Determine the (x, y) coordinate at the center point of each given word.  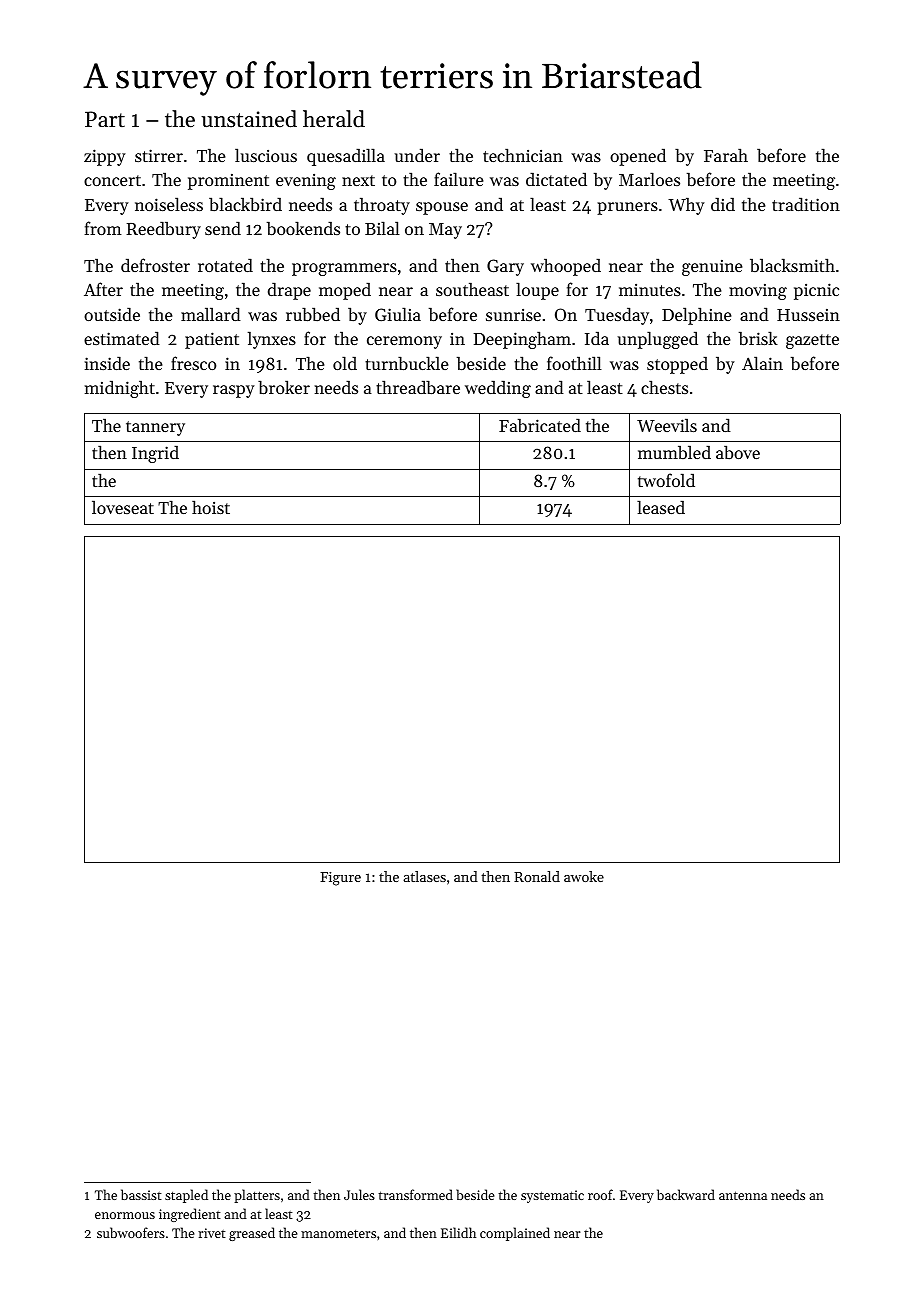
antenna (743, 1195)
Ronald (537, 876)
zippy (105, 157)
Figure (340, 879)
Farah (726, 155)
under (417, 155)
